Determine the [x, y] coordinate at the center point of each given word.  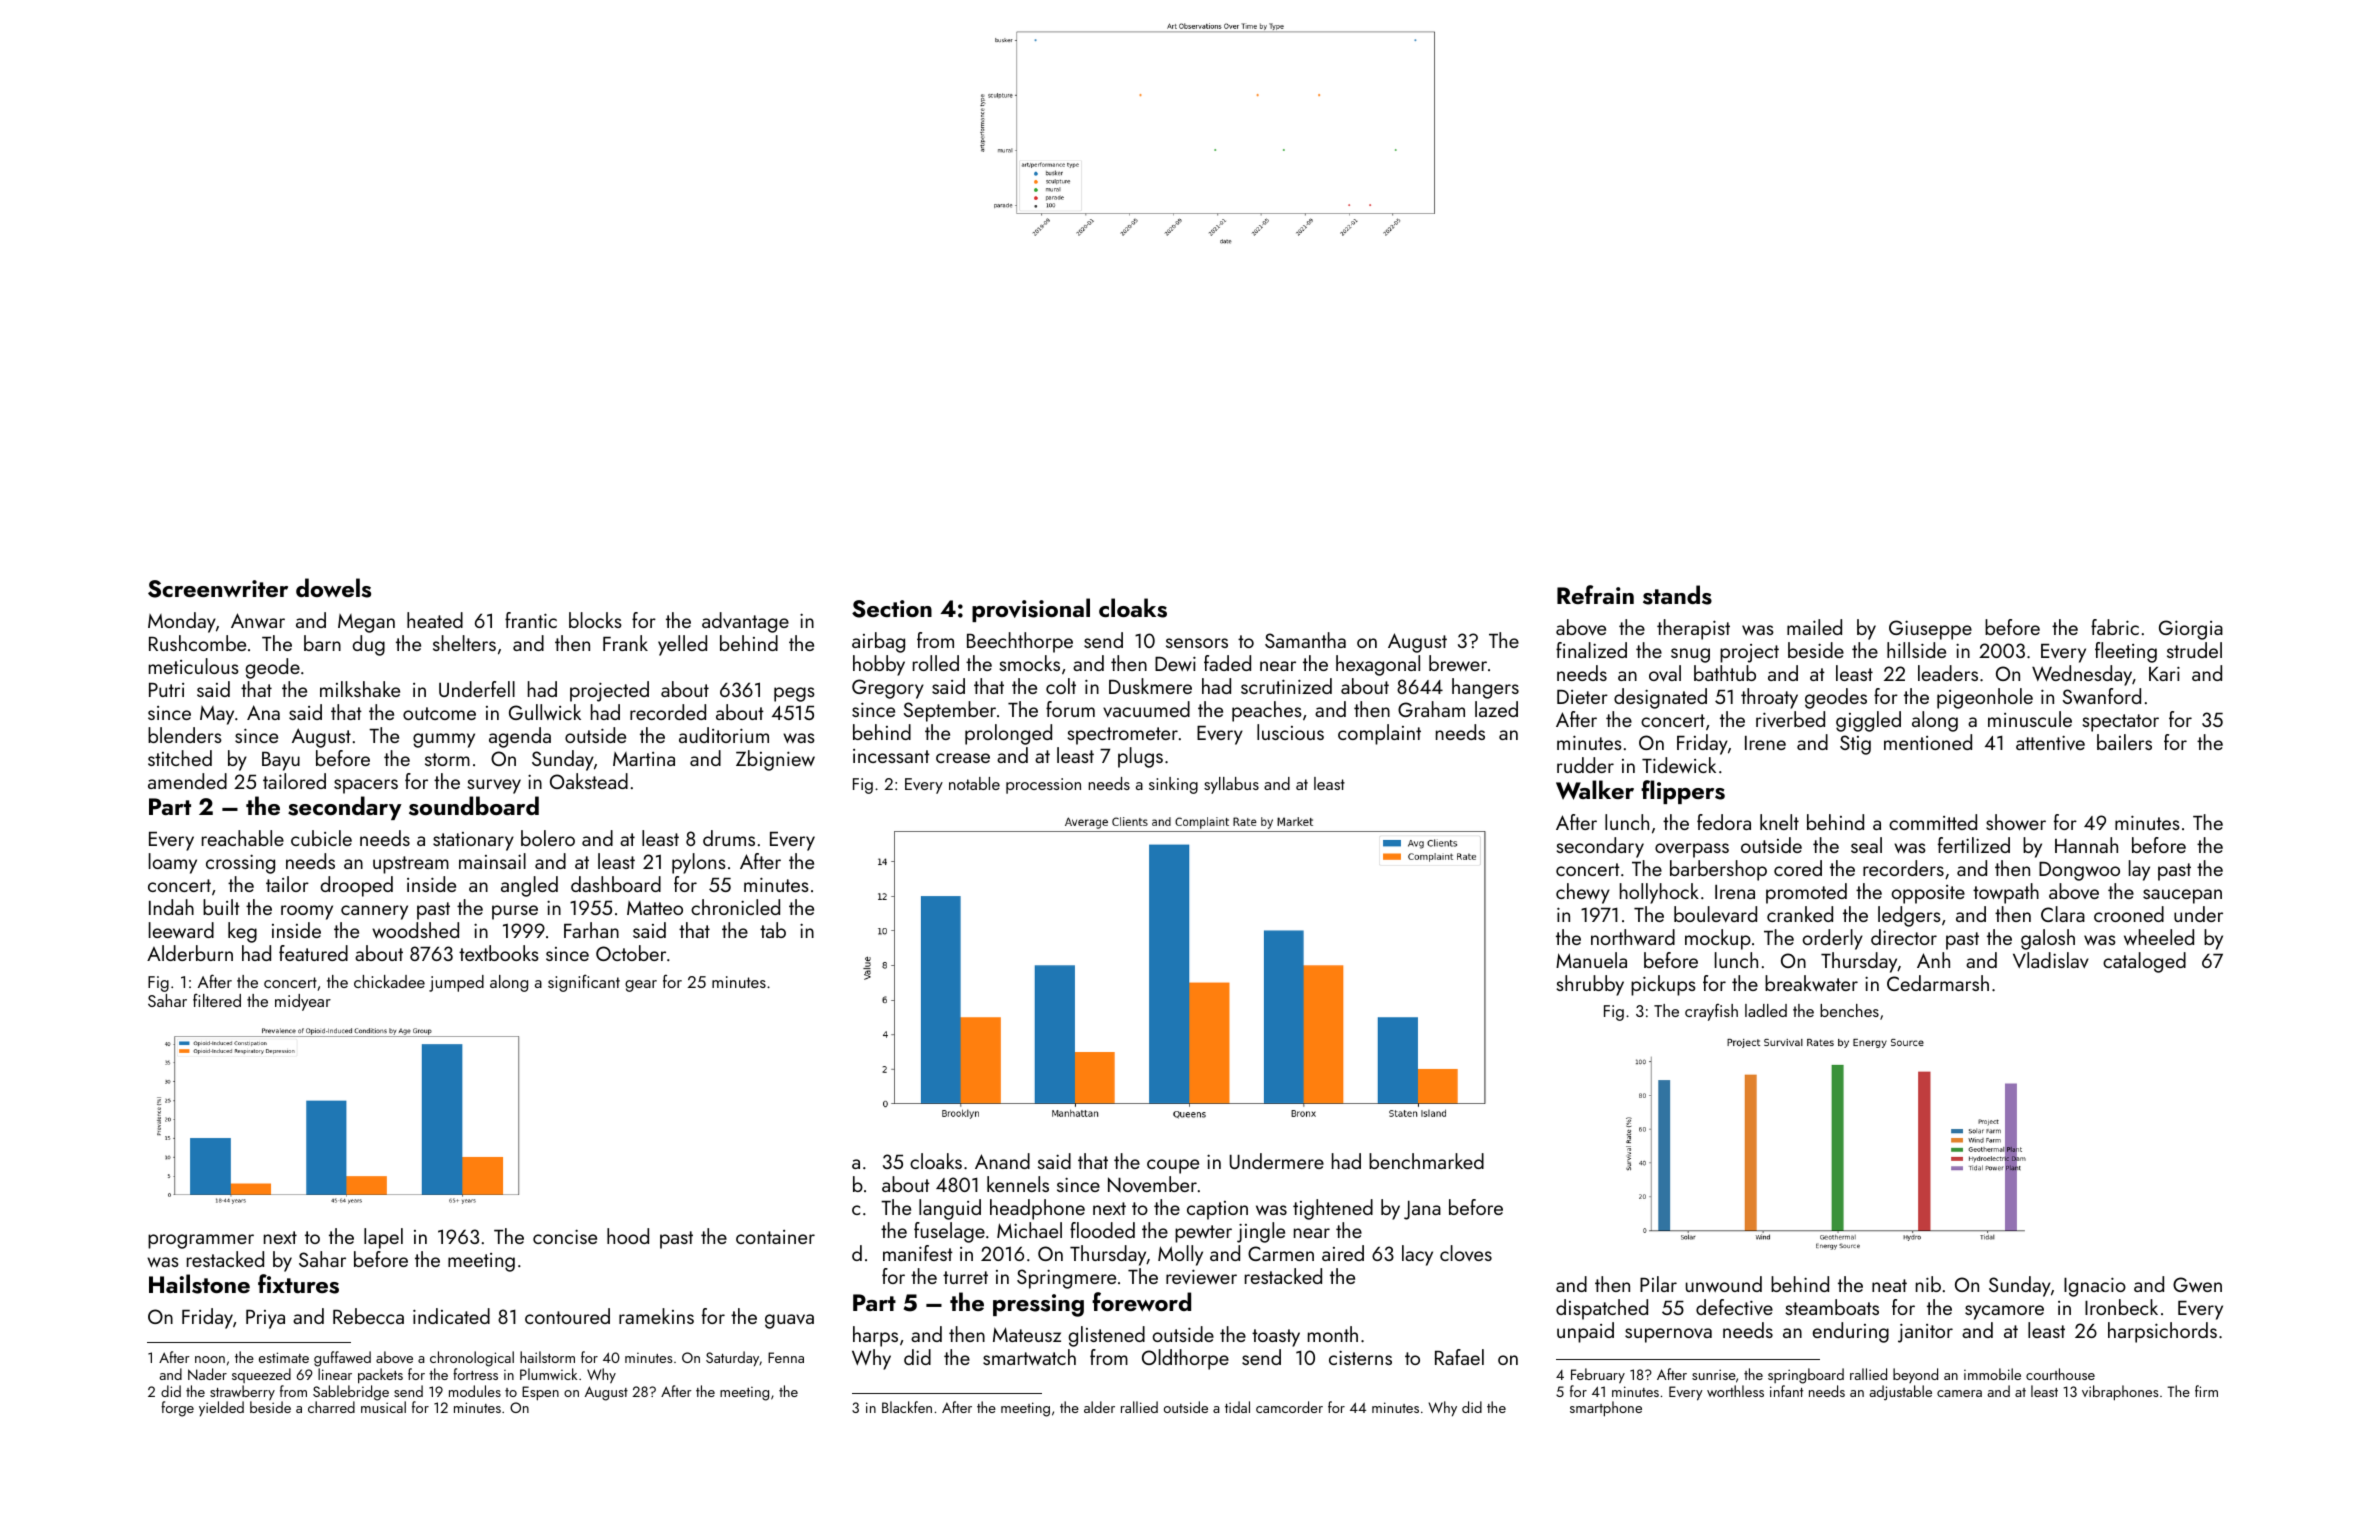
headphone [1037, 1209]
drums [729, 838]
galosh [2048, 939]
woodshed [415, 930]
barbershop [1718, 870]
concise [565, 1236]
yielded [221, 1408]
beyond [1915, 1375]
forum [1070, 709]
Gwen [2197, 1284]
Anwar [258, 620]
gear [641, 986]
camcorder [1289, 1407]
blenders [185, 735]
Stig [1855, 745]
